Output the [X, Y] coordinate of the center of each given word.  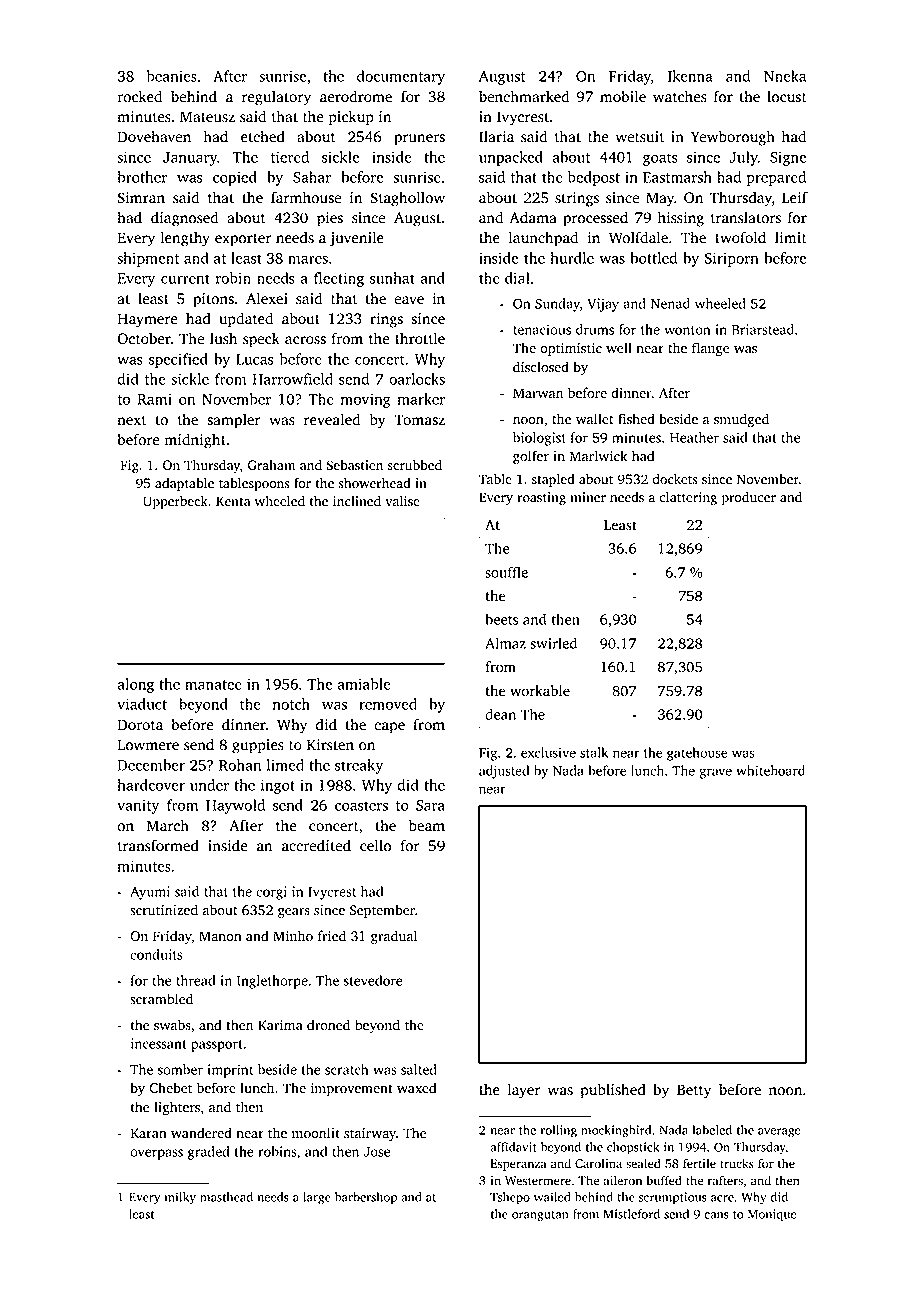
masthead [226, 1197]
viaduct [142, 704]
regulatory [276, 98]
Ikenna [690, 76]
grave [715, 773]
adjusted [504, 772]
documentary [401, 77]
